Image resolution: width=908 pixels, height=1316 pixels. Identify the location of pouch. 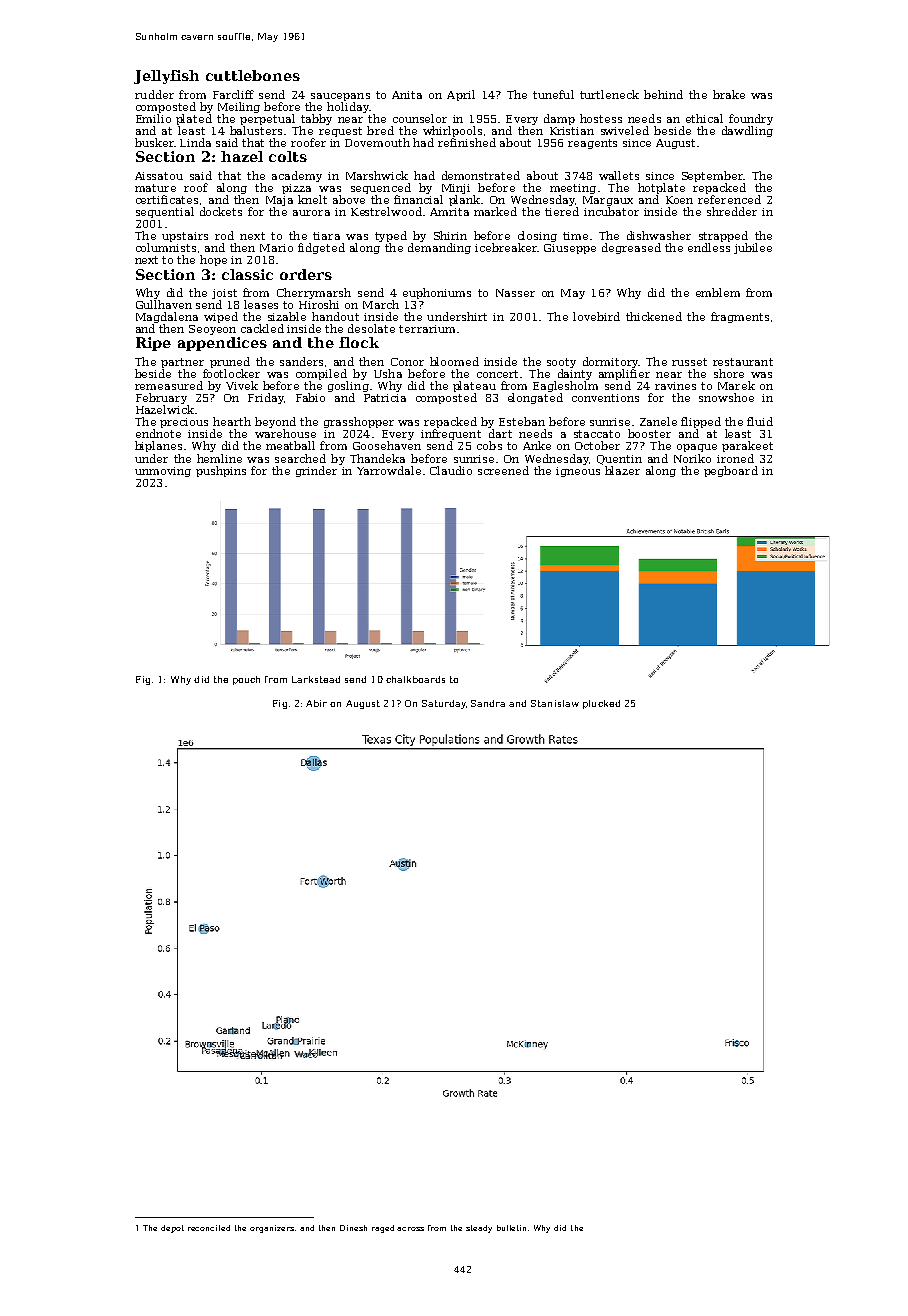
(246, 680).
